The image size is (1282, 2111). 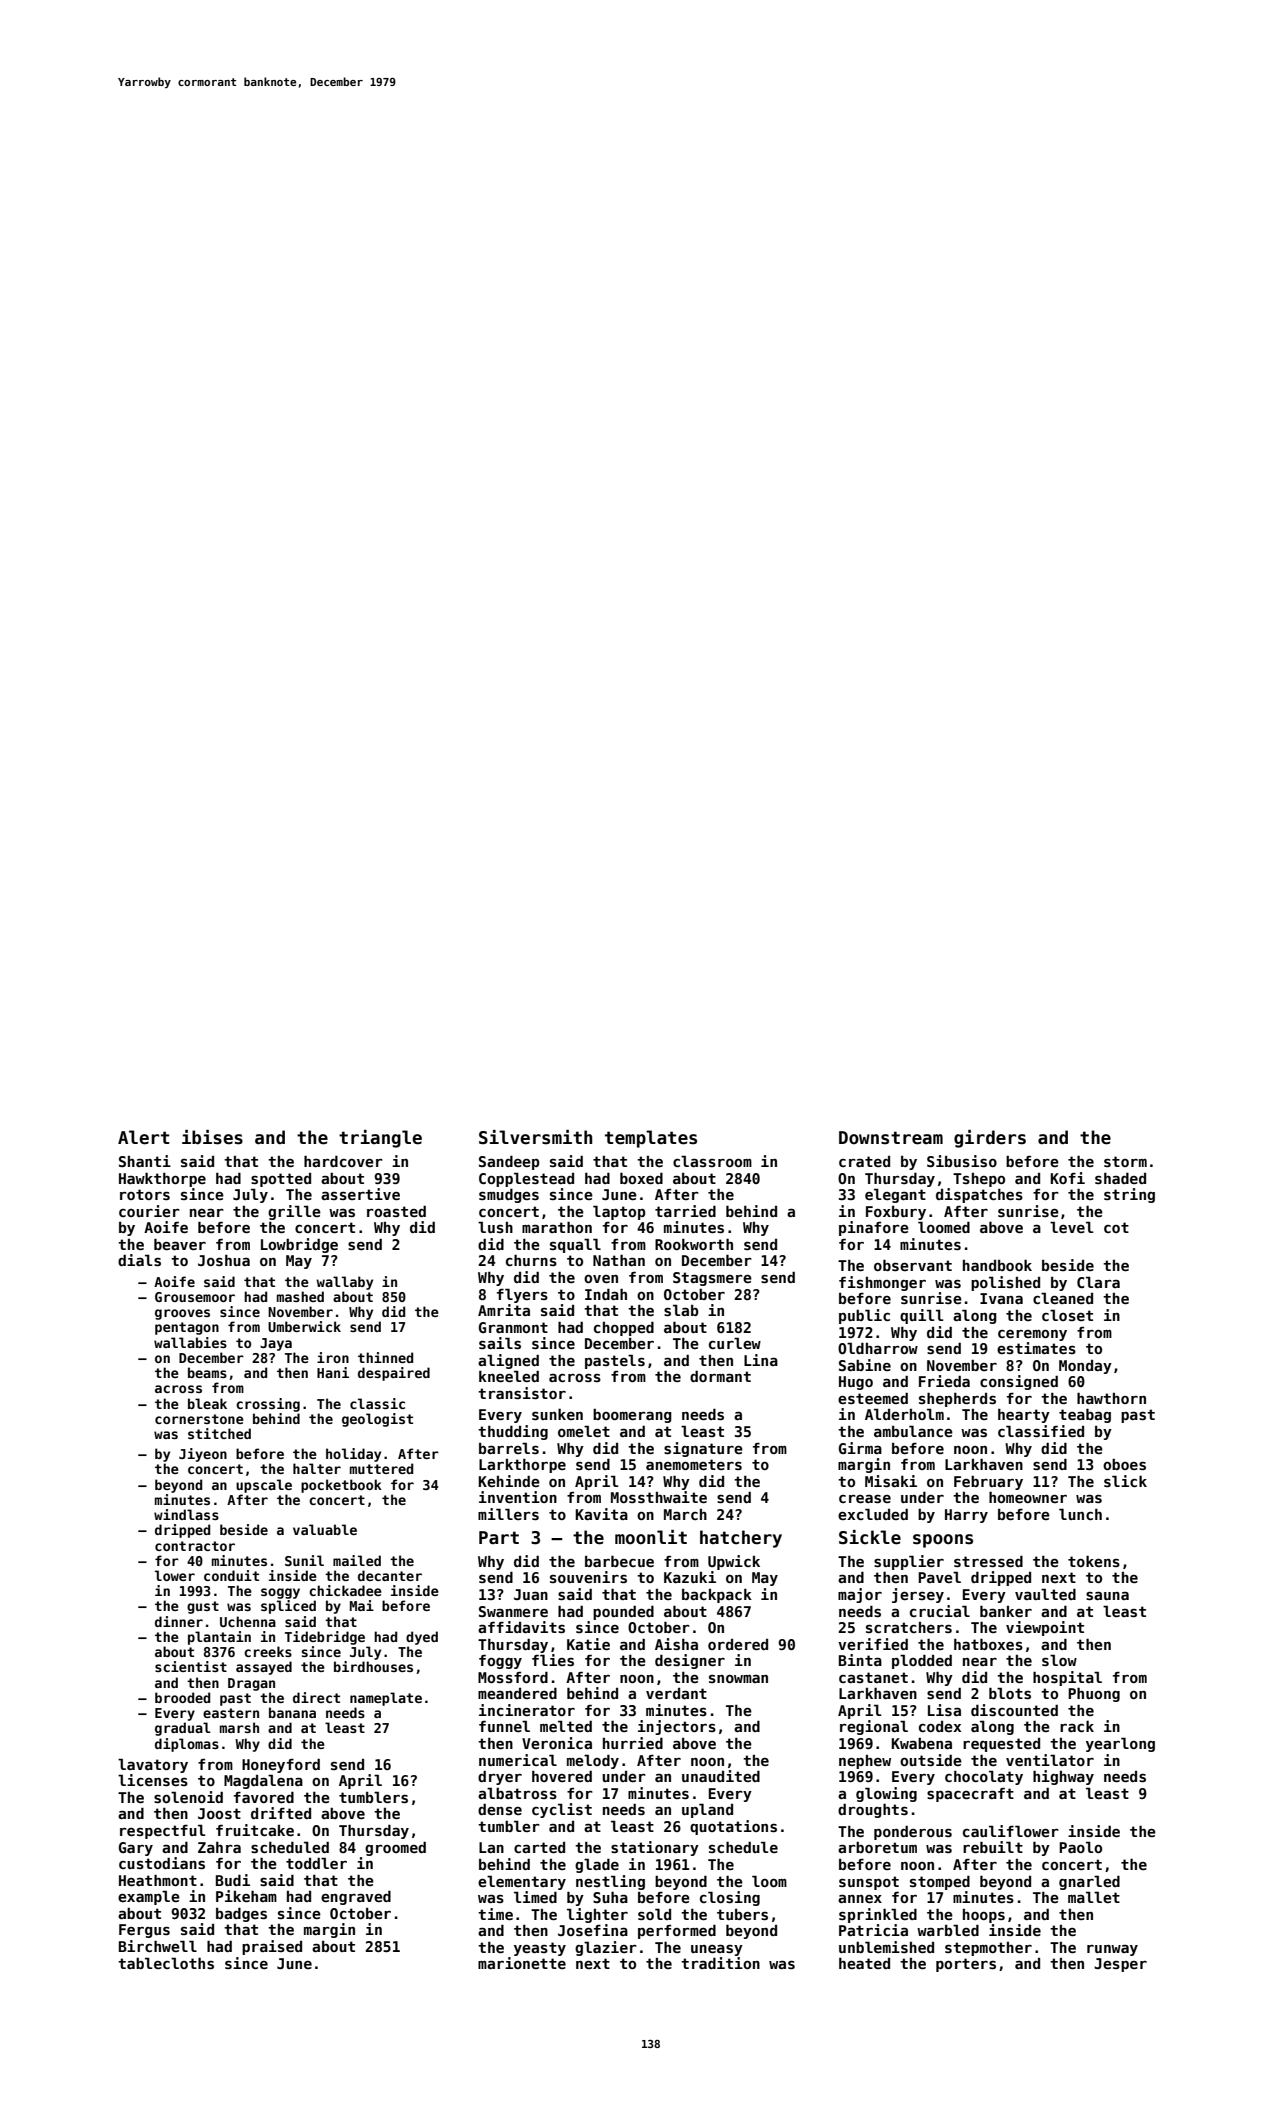 I want to click on Rookworth, so click(x=694, y=1244).
